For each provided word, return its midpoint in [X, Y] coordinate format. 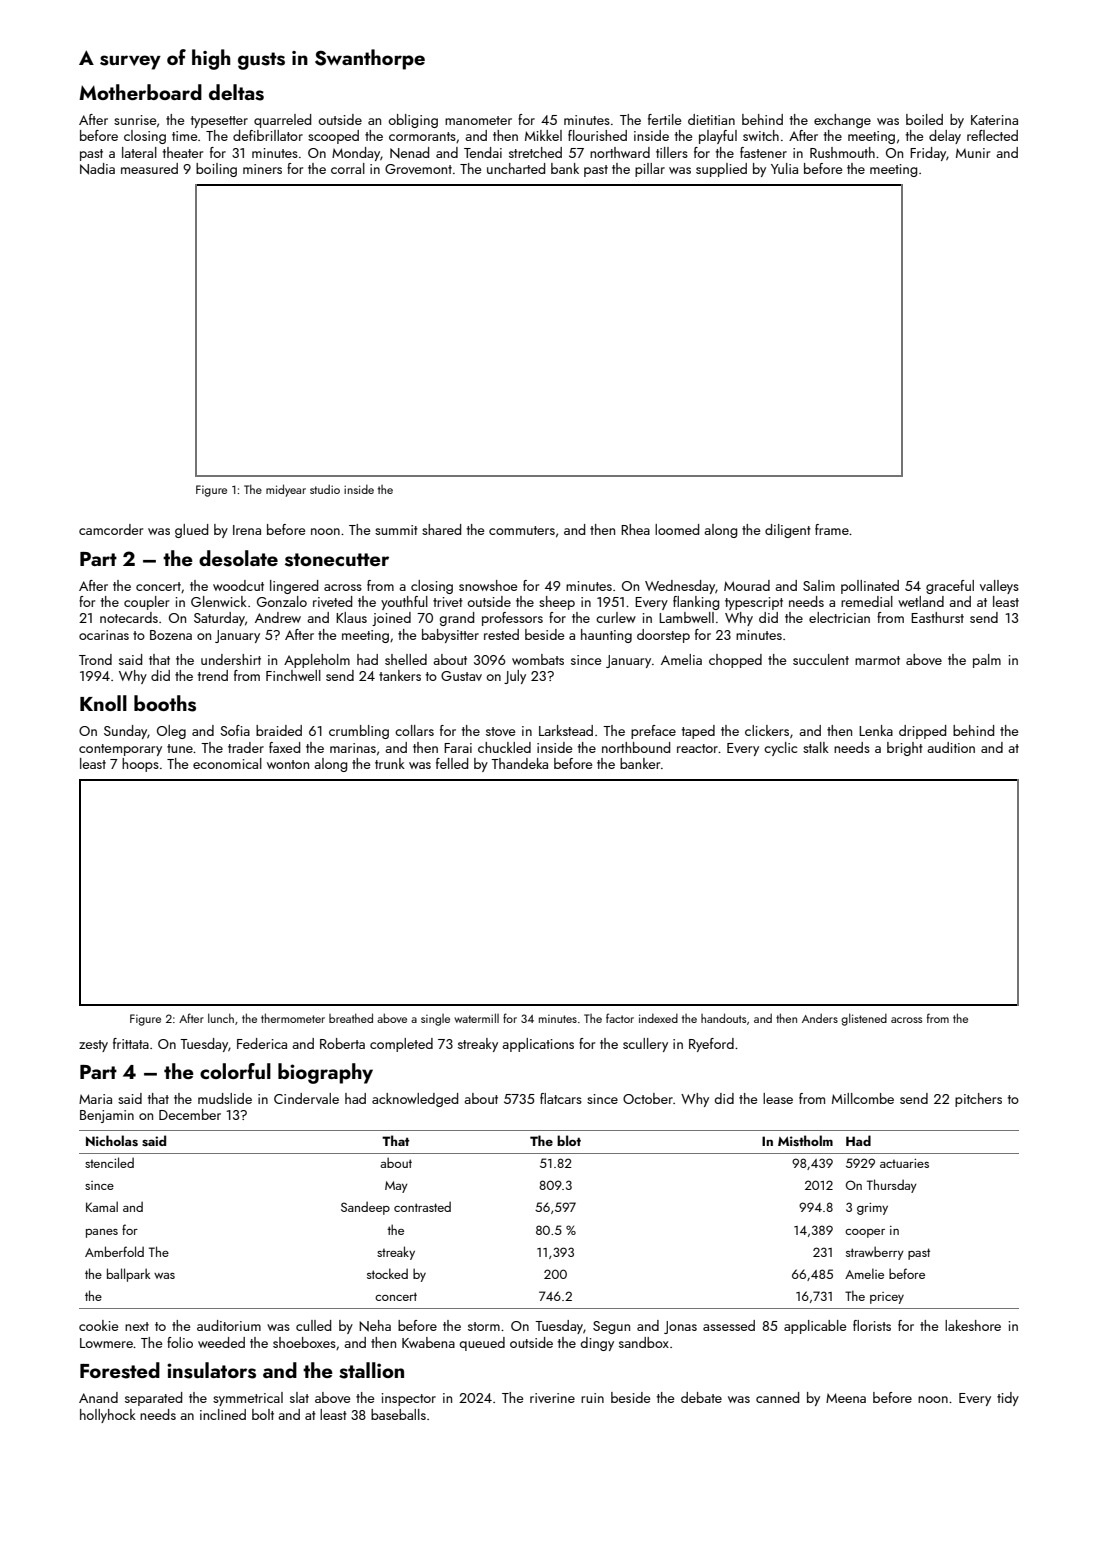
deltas [236, 92]
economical [227, 763]
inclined [223, 1414]
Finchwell [293, 675]
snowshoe [488, 585]
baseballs [398, 1414]
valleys [999, 587]
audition [951, 747]
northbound [636, 747]
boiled [924, 119]
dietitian [711, 119]
